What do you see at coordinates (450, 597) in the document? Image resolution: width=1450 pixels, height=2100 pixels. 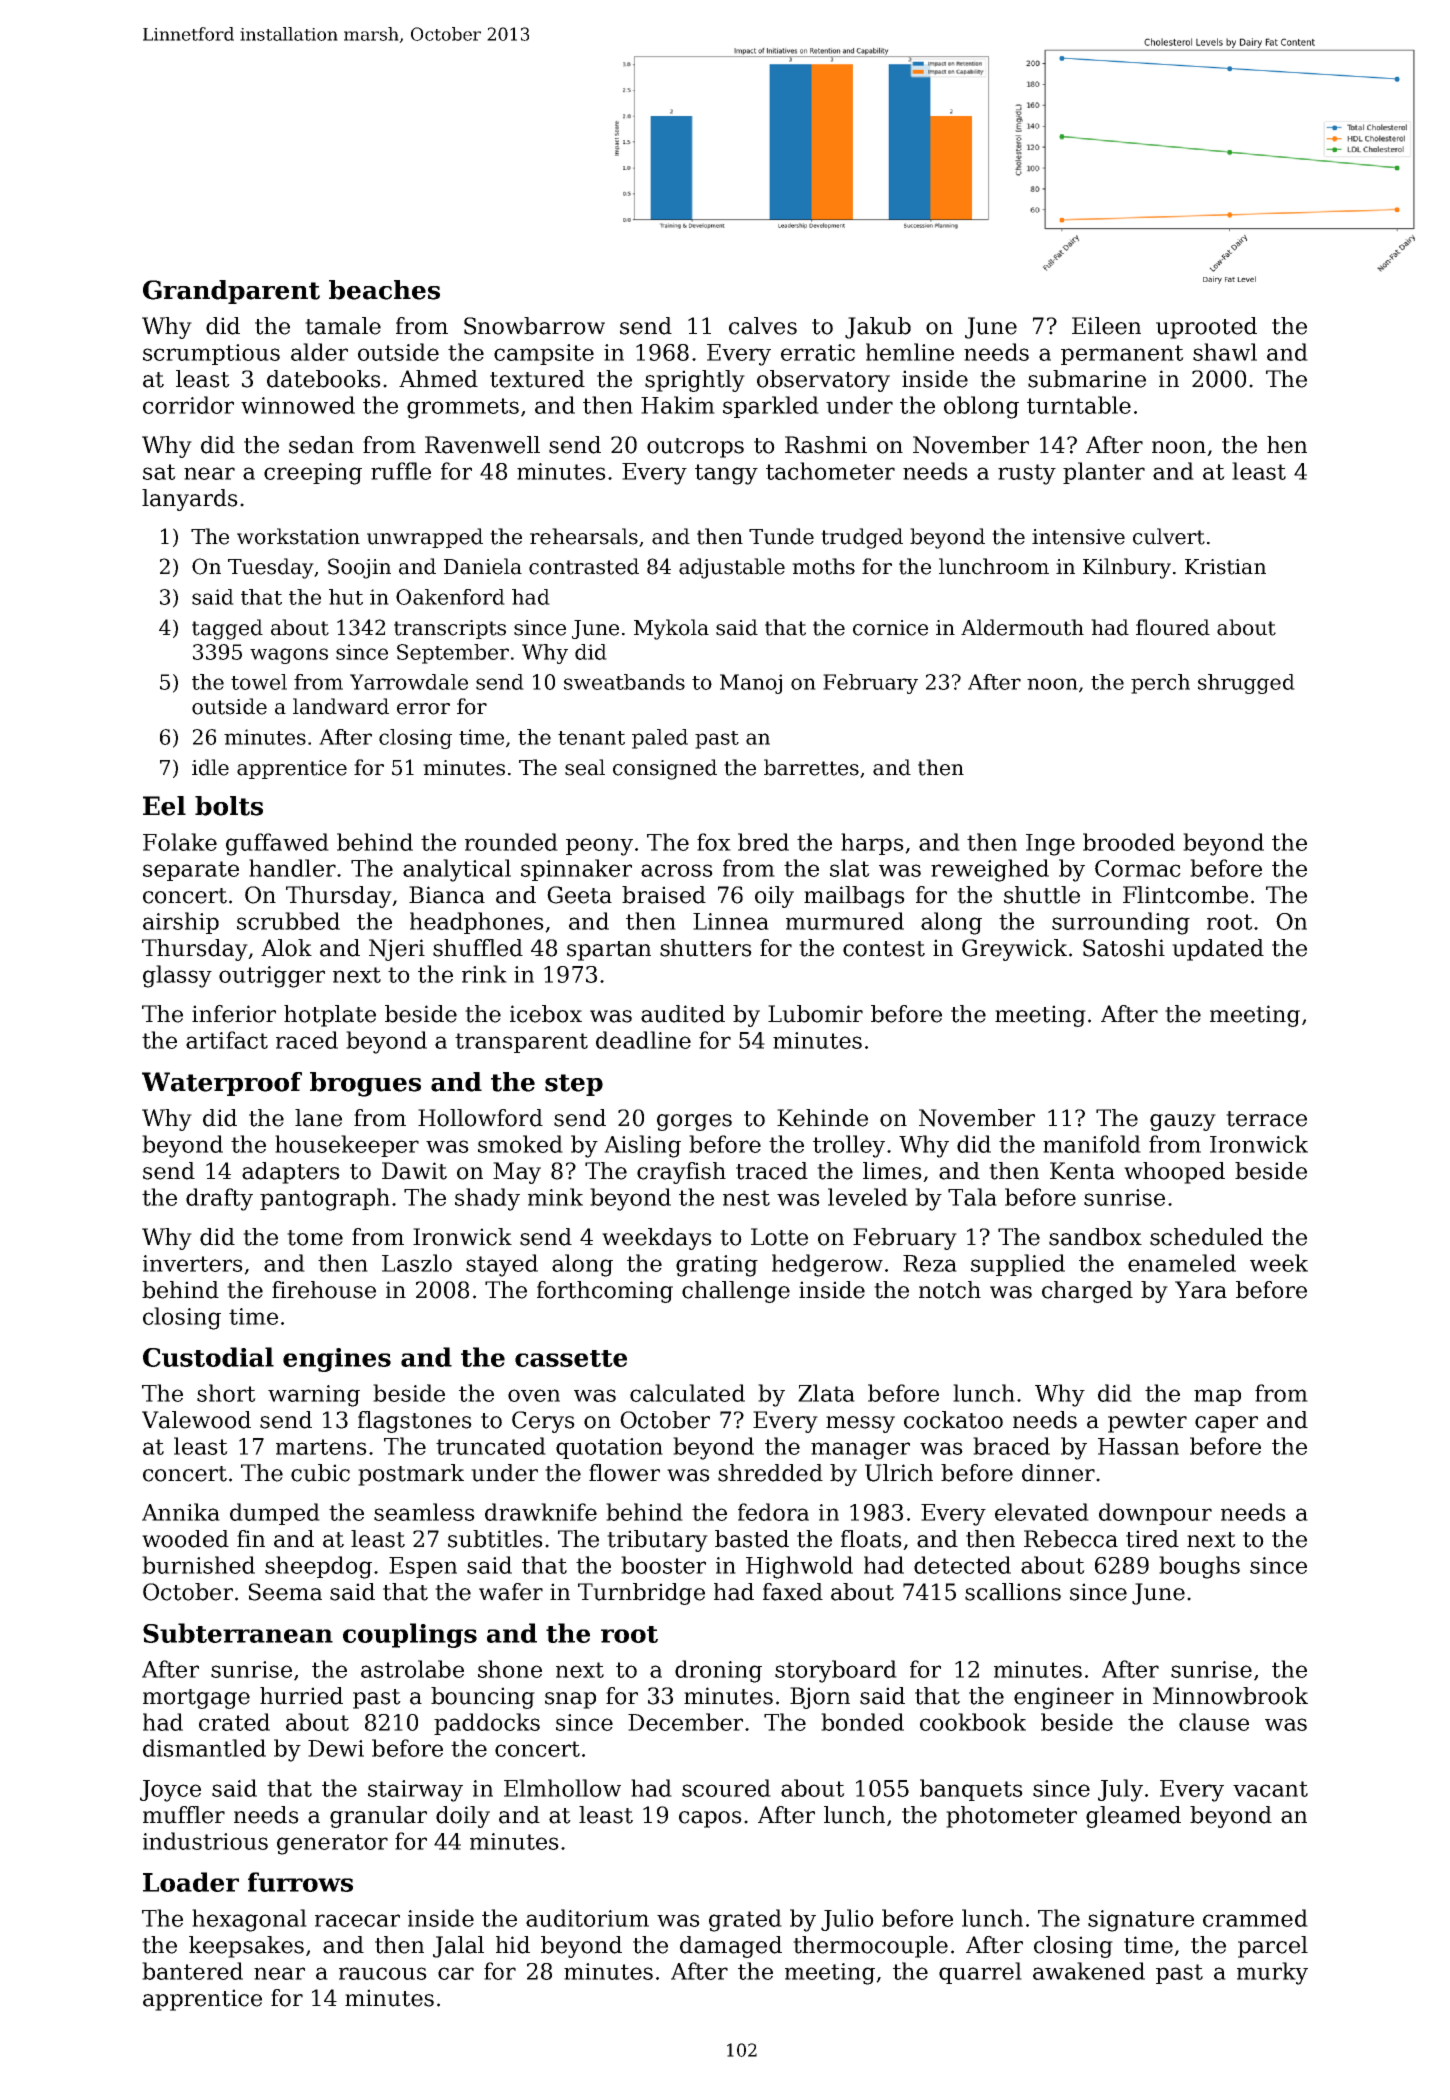 I see `Oakenford` at bounding box center [450, 597].
